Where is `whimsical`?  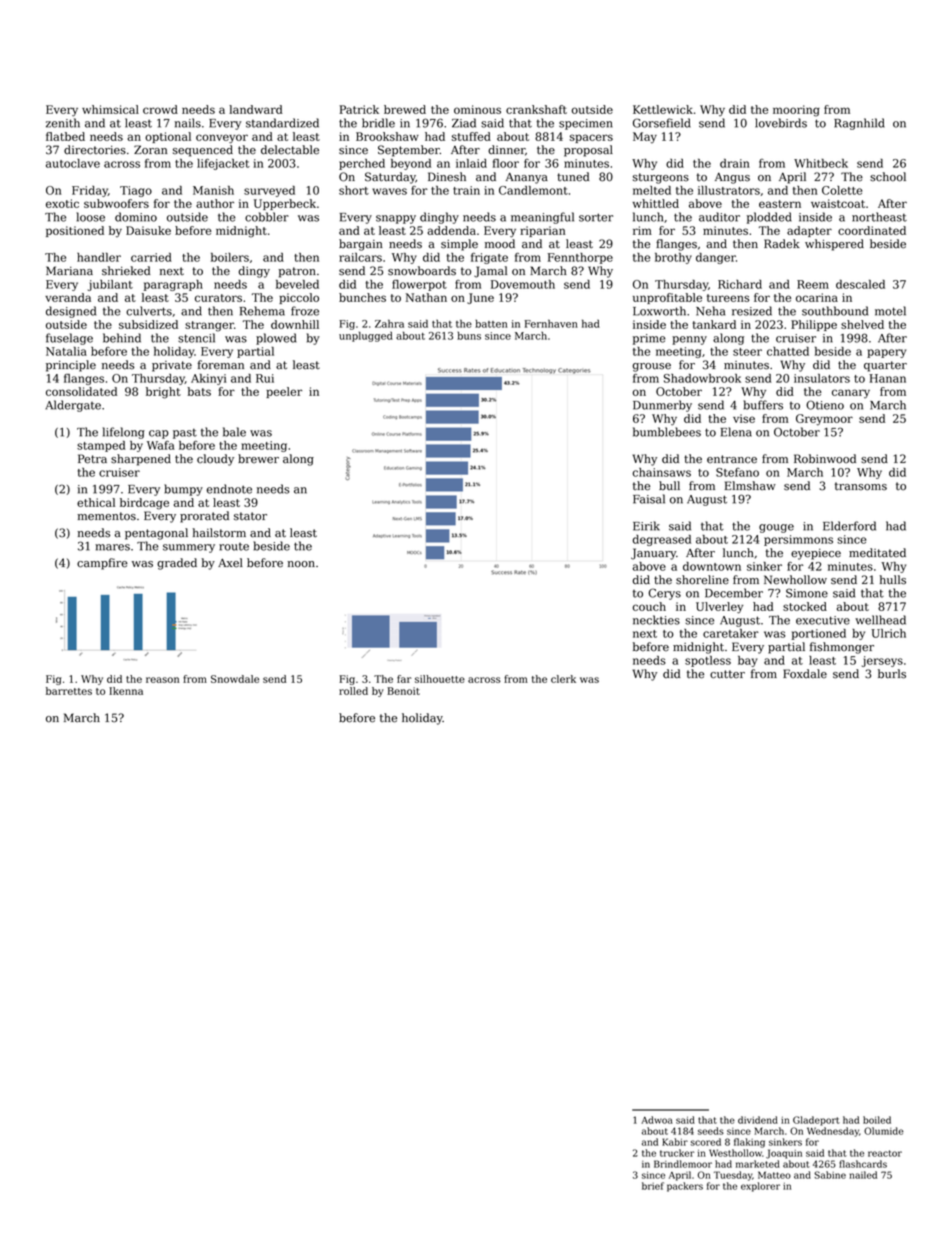
whimsical is located at coordinates (110, 109).
